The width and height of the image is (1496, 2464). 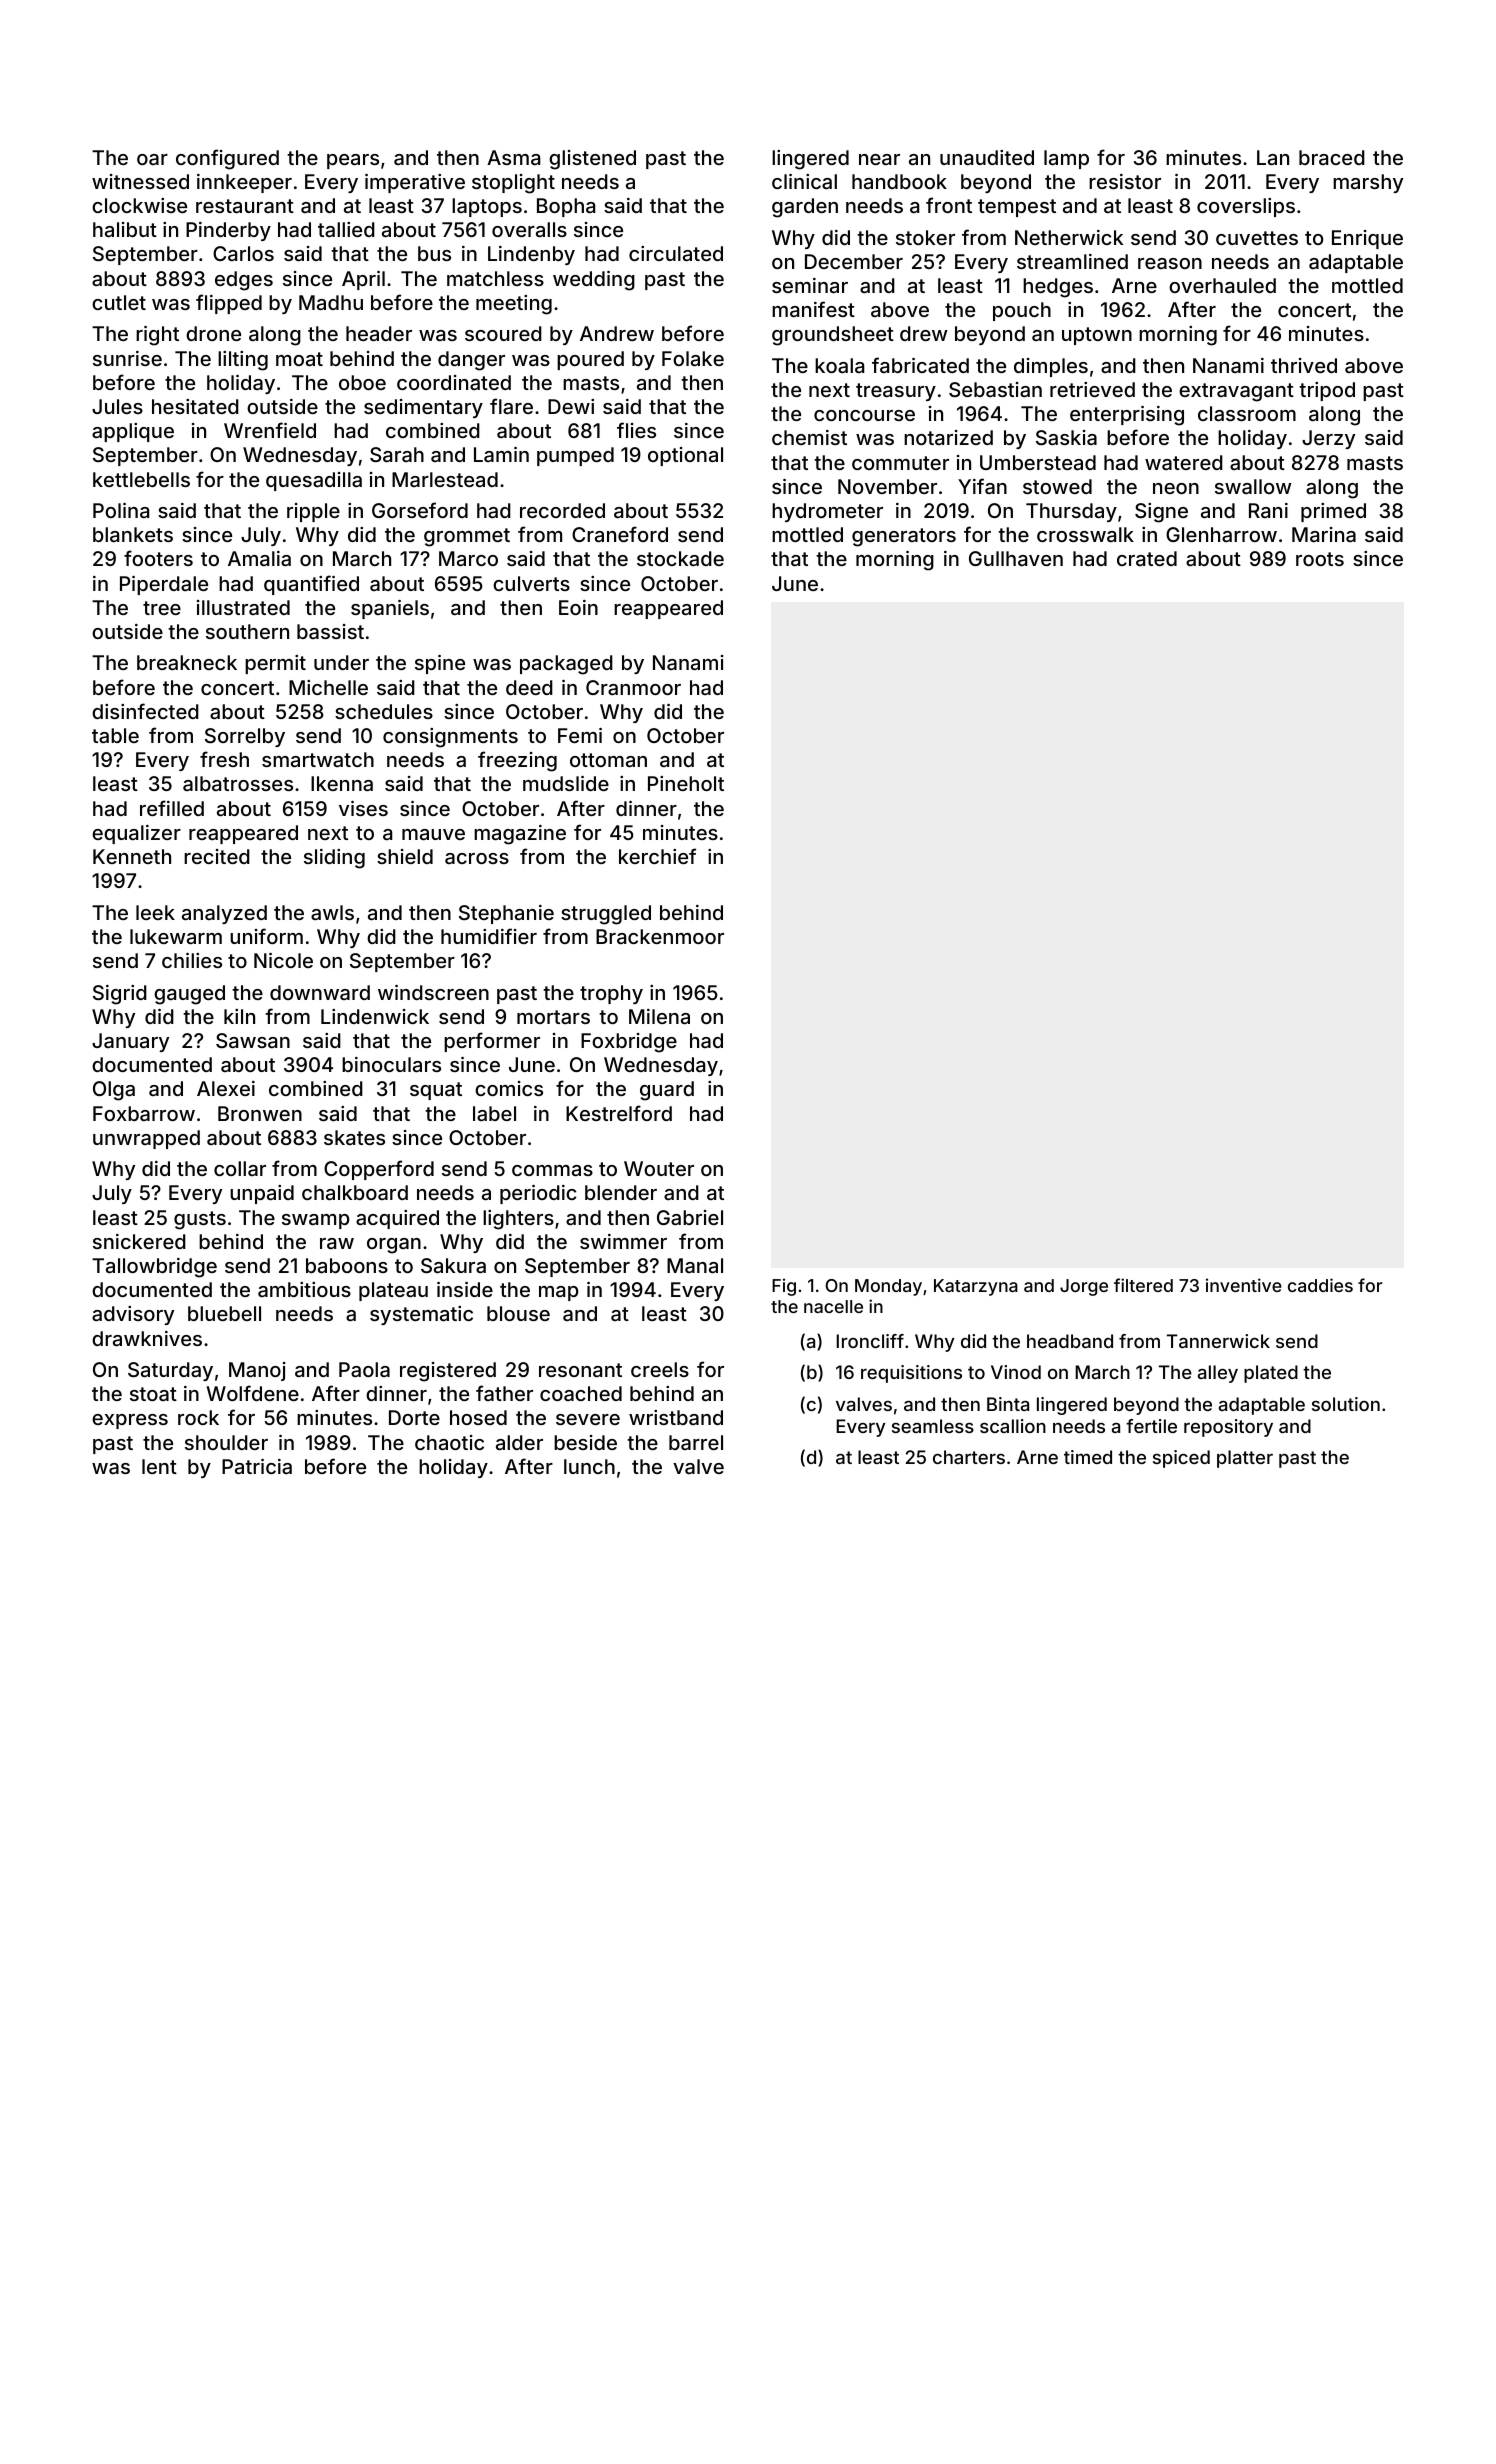 What do you see at coordinates (659, 1168) in the image?
I see `Wouter` at bounding box center [659, 1168].
